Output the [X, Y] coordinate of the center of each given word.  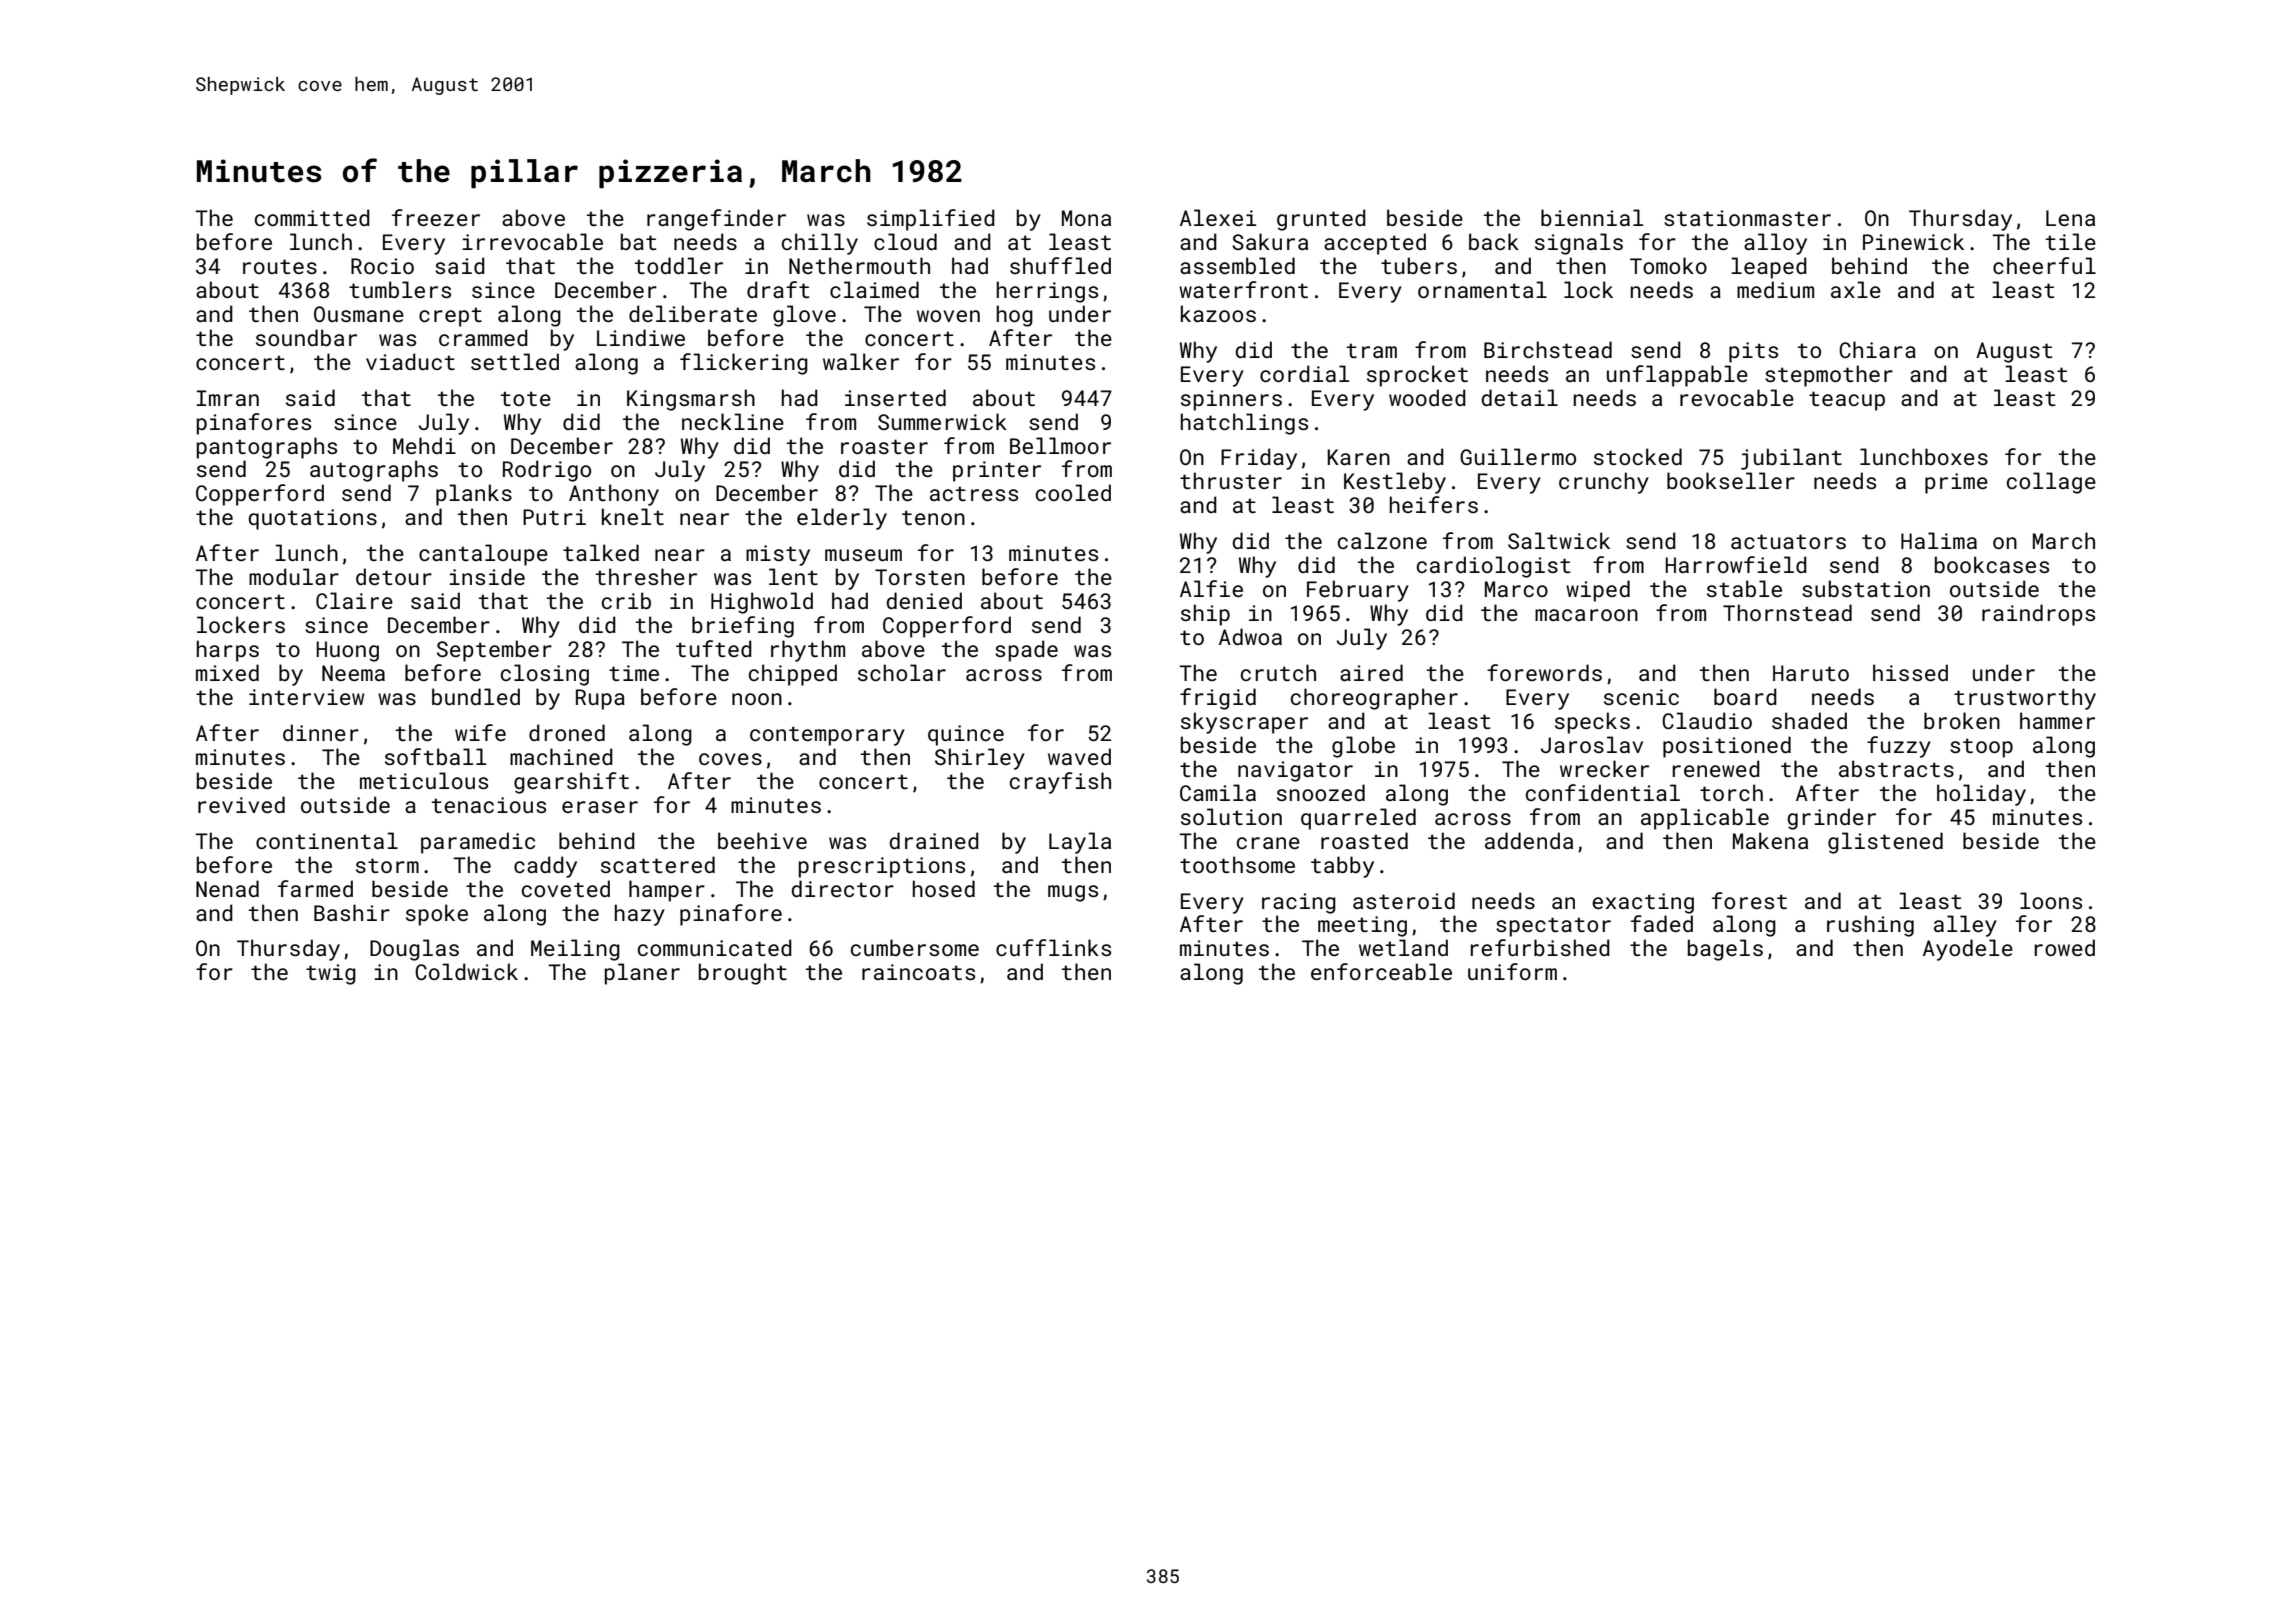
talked [601, 552]
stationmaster [1747, 218]
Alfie [1211, 588]
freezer [436, 217]
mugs [1073, 893]
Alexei [1218, 217]
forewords [1544, 672]
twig [331, 974]
